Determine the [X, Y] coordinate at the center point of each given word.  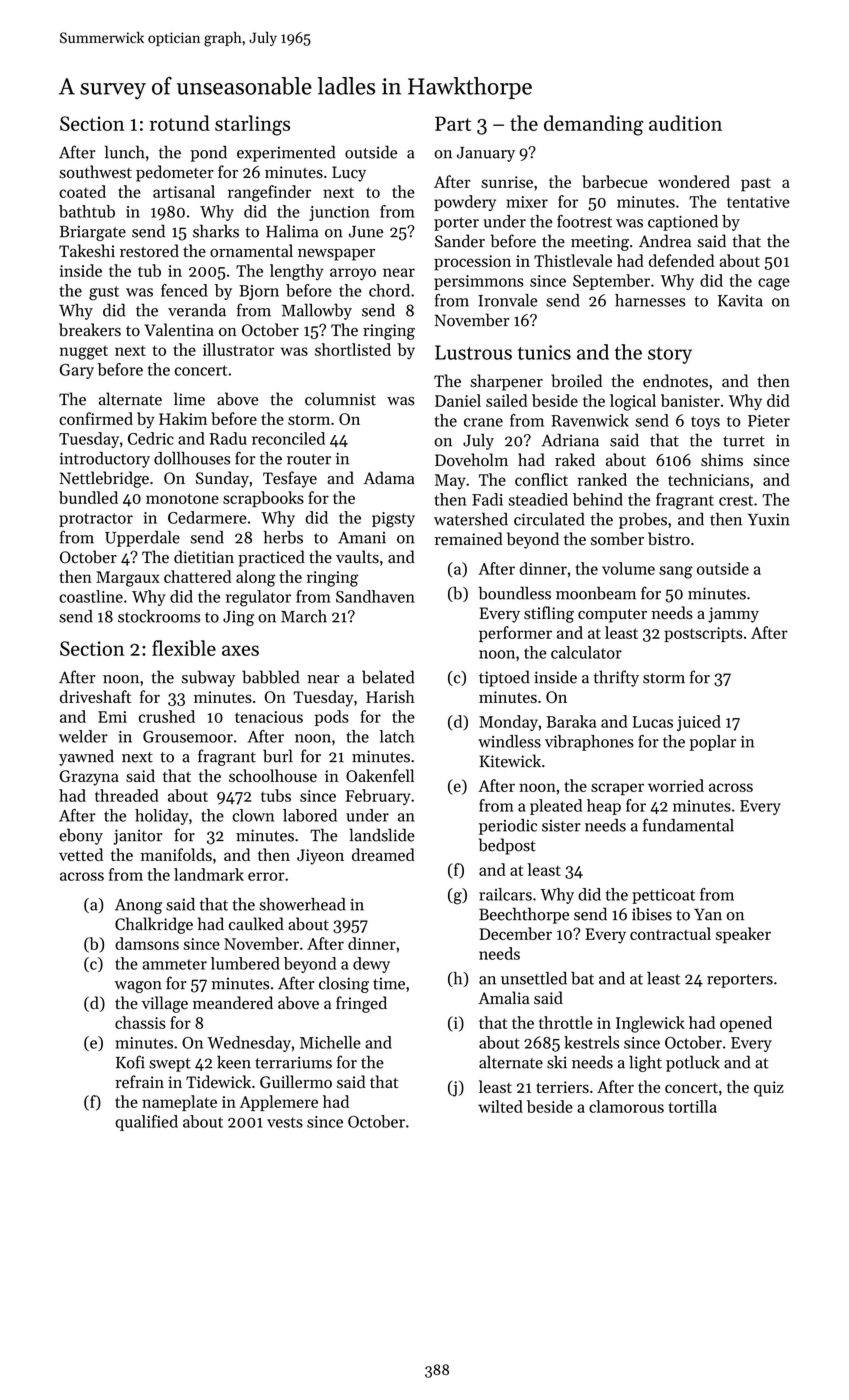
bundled [88, 497]
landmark [209, 874]
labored [310, 815]
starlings [252, 125]
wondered [694, 181]
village [165, 1004]
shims [722, 460]
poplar [713, 743]
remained [469, 538]
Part [453, 123]
